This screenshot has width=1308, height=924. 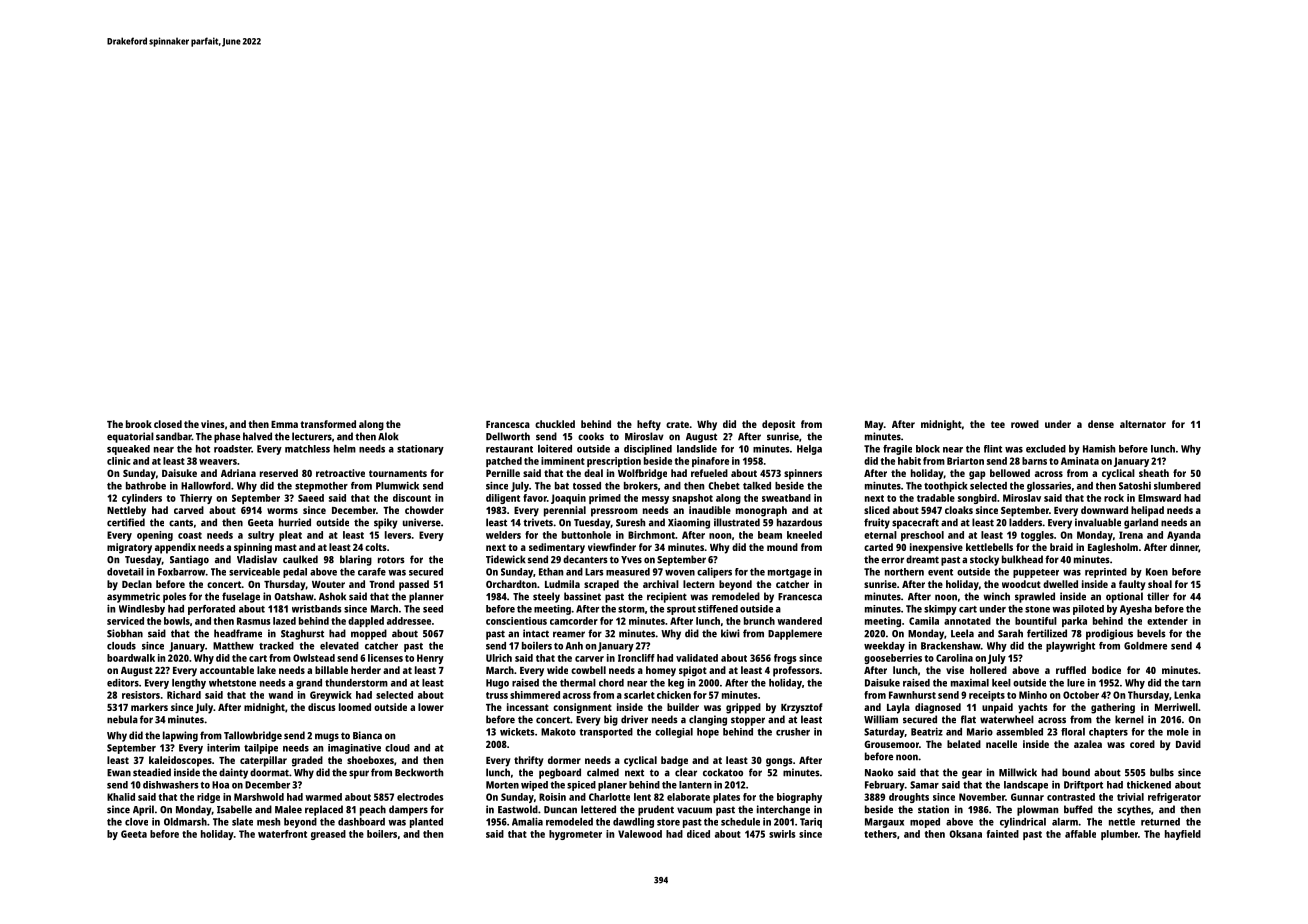 I want to click on bathrobe, so click(x=146, y=486).
